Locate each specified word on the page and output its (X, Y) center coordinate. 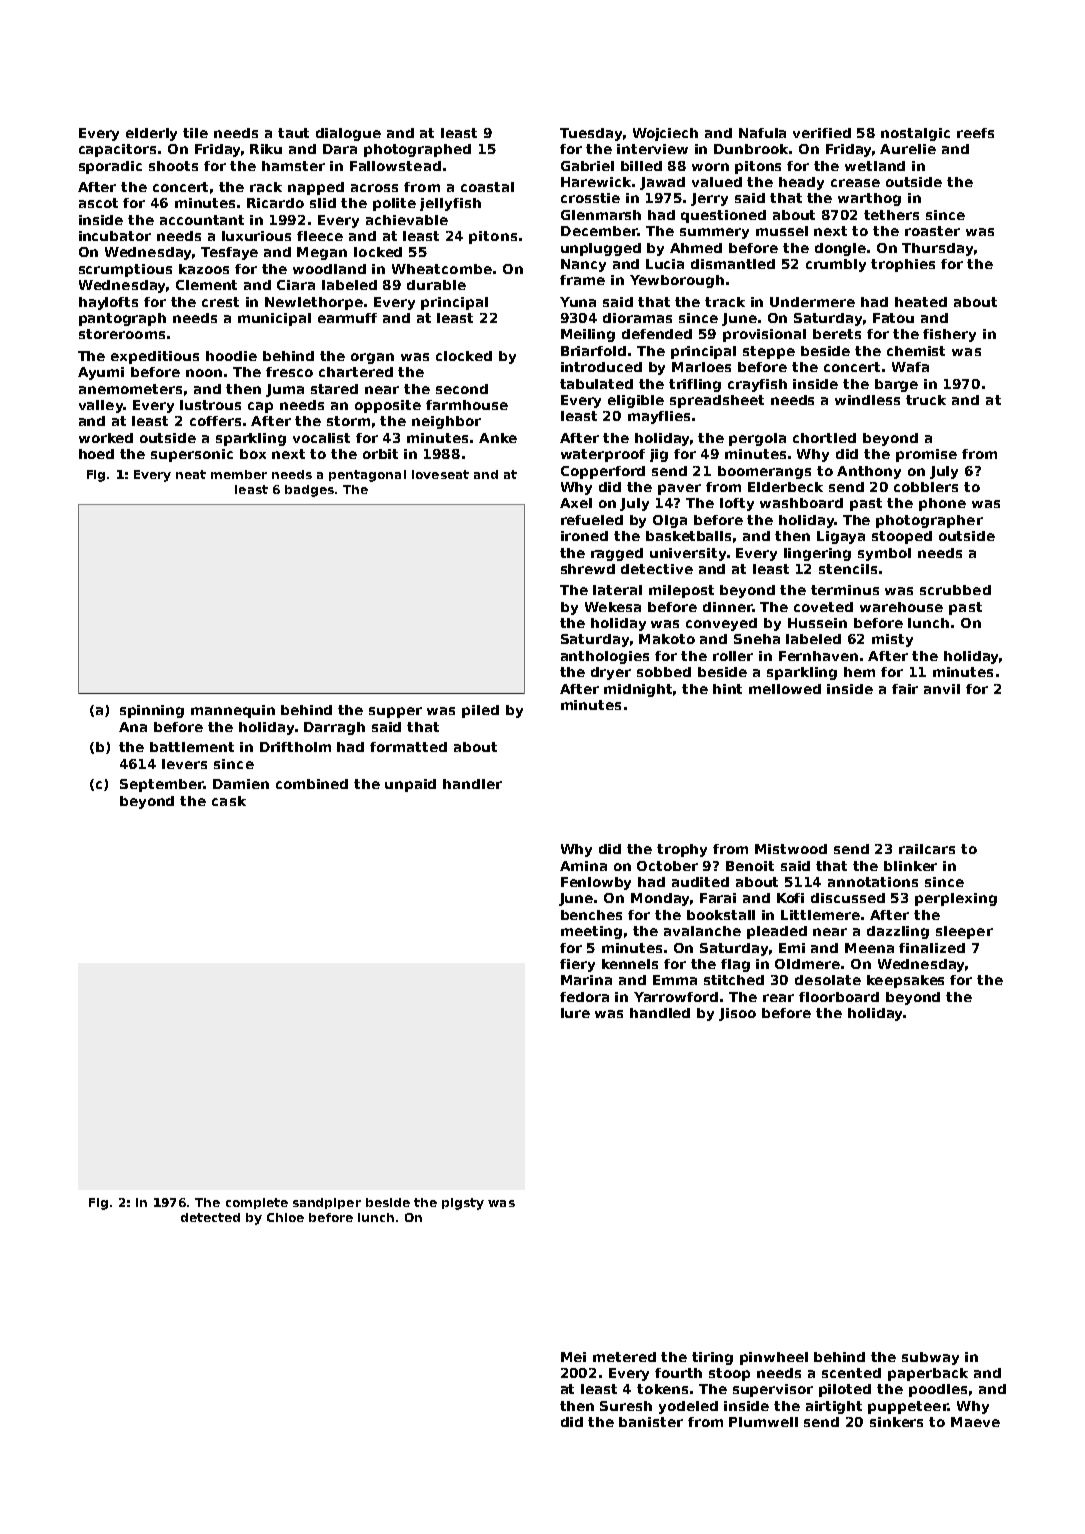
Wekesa (613, 607)
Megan (322, 253)
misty (892, 640)
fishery (949, 335)
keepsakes (905, 981)
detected (210, 1217)
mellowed (785, 689)
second (462, 389)
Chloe (285, 1217)
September (162, 785)
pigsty (463, 1204)
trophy (682, 850)
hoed (96, 454)
